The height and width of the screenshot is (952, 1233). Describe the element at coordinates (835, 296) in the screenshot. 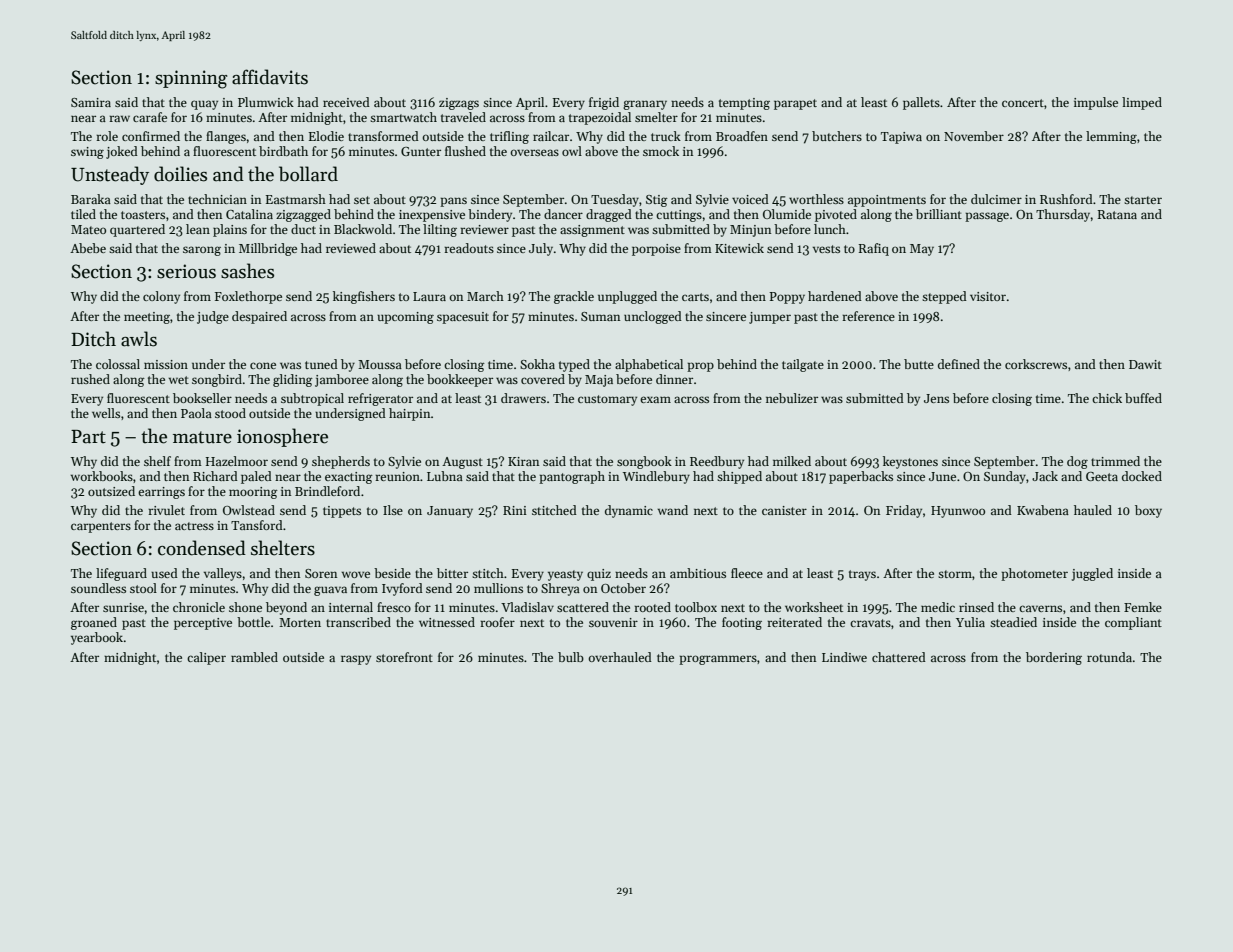

I see `hardened` at that location.
